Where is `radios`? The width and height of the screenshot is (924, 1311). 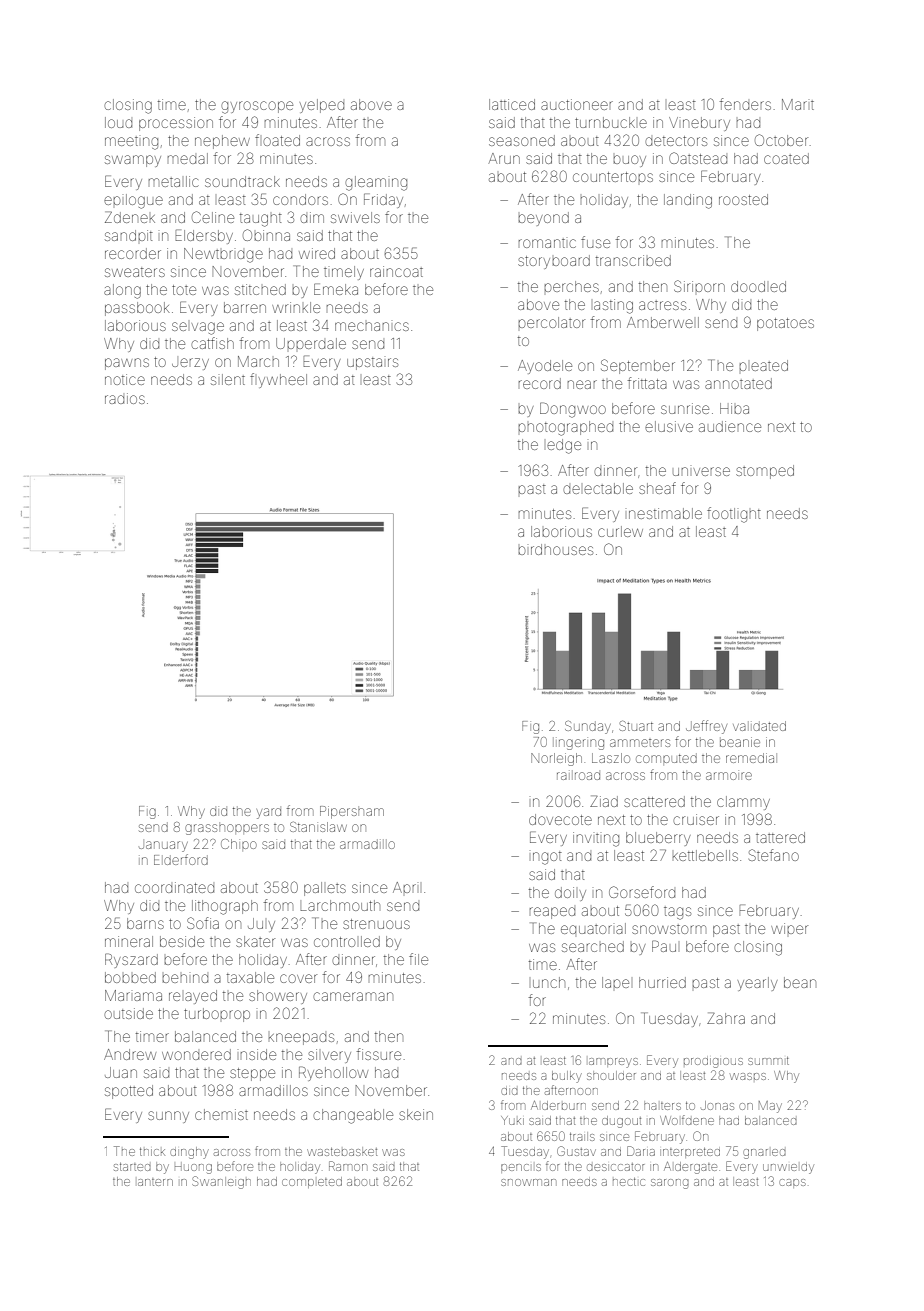
radios is located at coordinates (125, 398).
